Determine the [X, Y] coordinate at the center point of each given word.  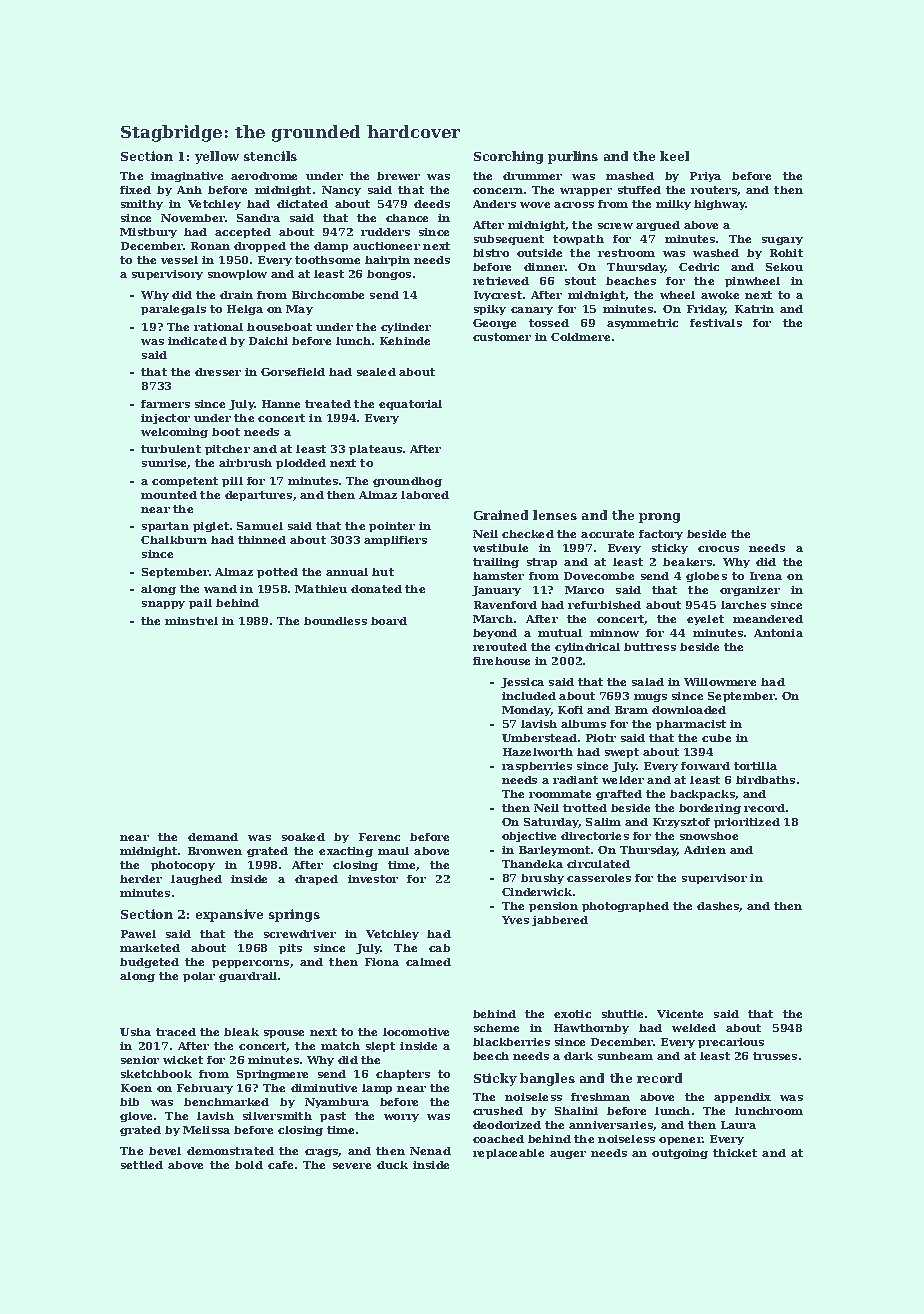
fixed [135, 190]
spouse [284, 1034]
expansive [229, 915]
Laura [738, 1125]
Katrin [754, 309]
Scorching [508, 157]
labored [425, 495]
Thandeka [532, 864]
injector [165, 419]
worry [401, 1118]
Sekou [784, 267]
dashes [718, 907]
